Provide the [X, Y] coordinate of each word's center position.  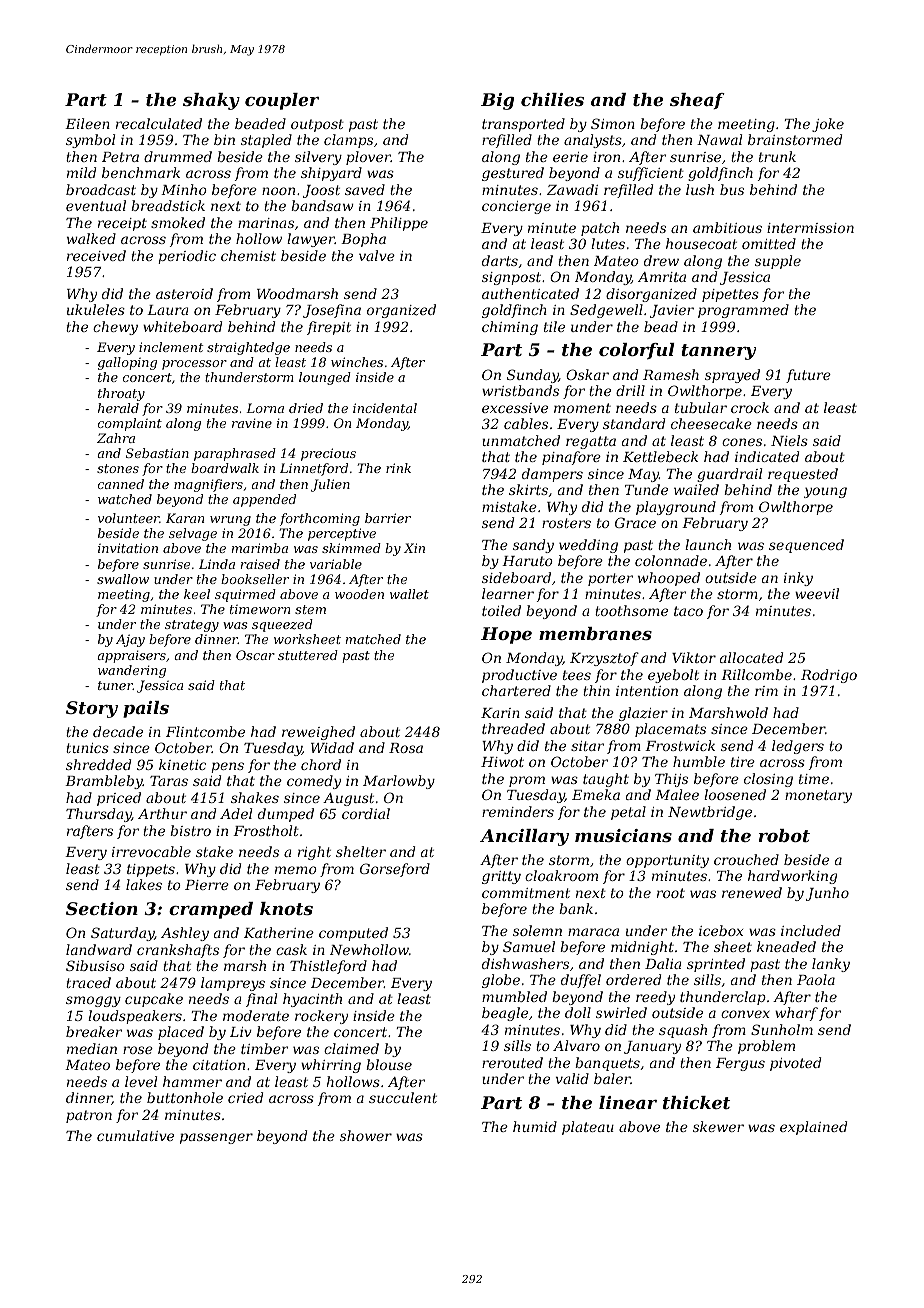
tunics [87, 748]
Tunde [646, 489]
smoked [178, 222]
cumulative [135, 1135]
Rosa [406, 748]
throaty [121, 394]
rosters [566, 523]
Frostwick [680, 745]
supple [778, 262]
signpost [511, 278]
